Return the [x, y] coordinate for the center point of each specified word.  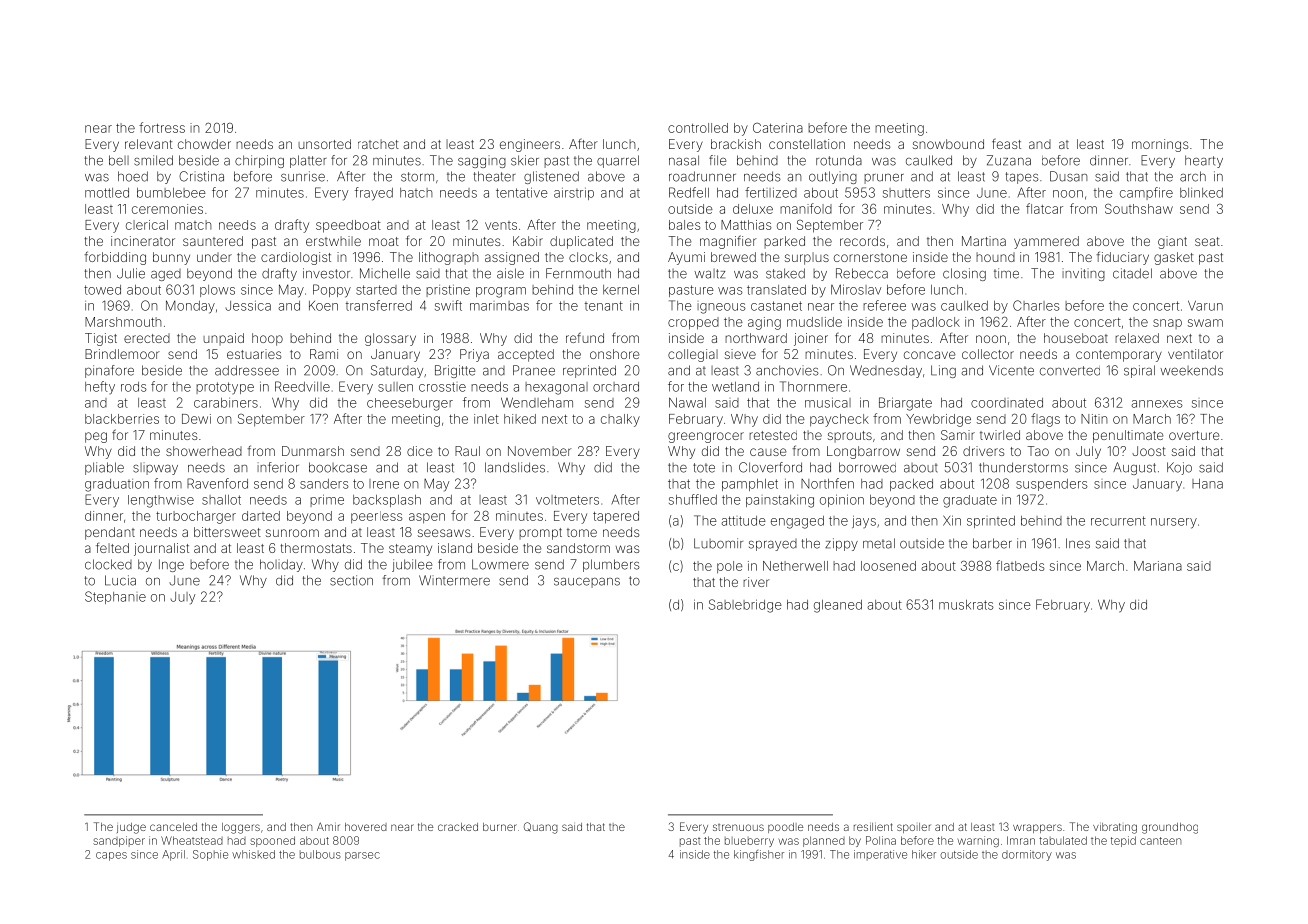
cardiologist [296, 258]
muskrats [966, 605]
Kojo [1179, 468]
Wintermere [454, 580]
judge [131, 828]
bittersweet [227, 532]
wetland [735, 387]
